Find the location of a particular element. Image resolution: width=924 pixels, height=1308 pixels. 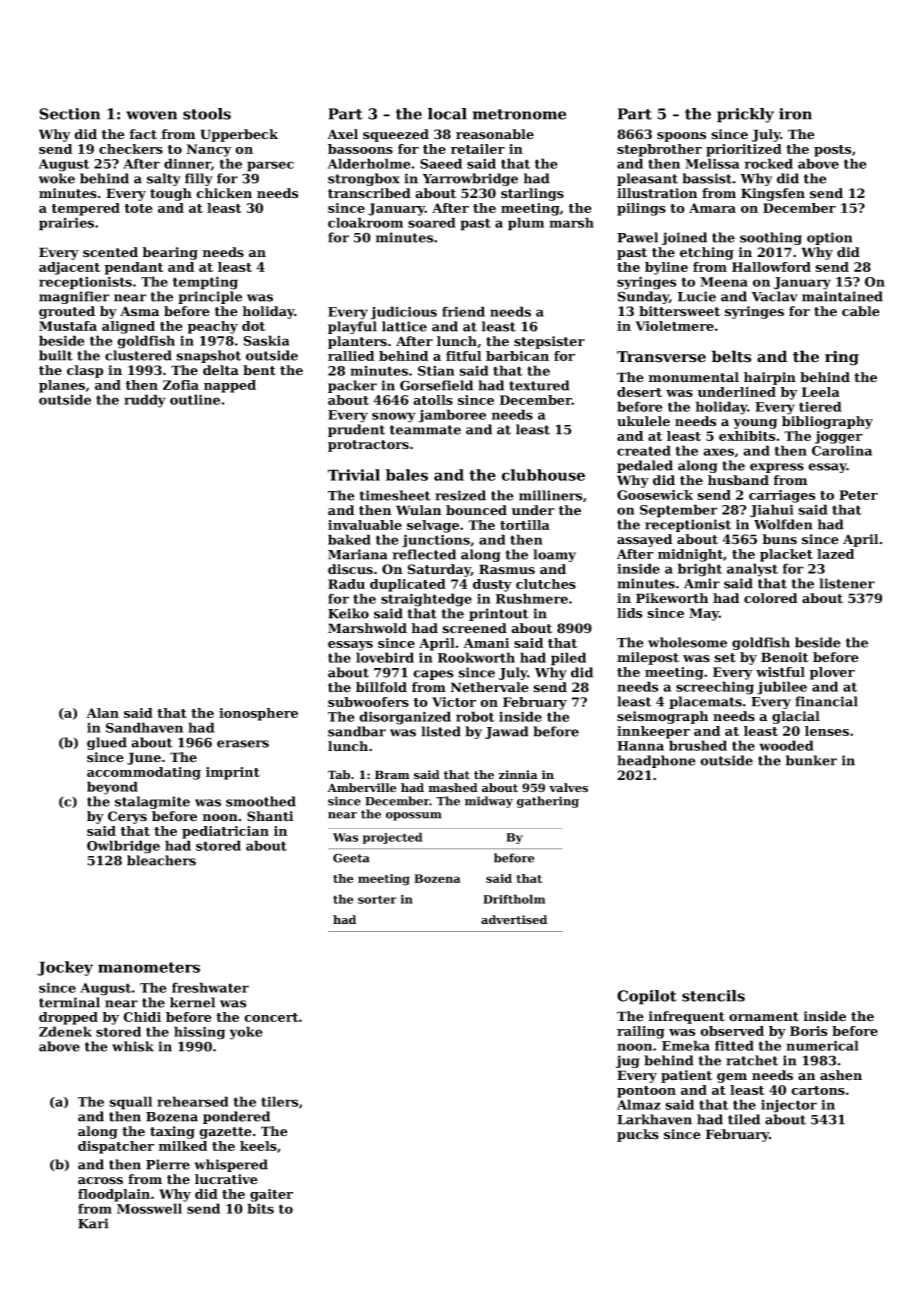

Upperbeck is located at coordinates (239, 135).
